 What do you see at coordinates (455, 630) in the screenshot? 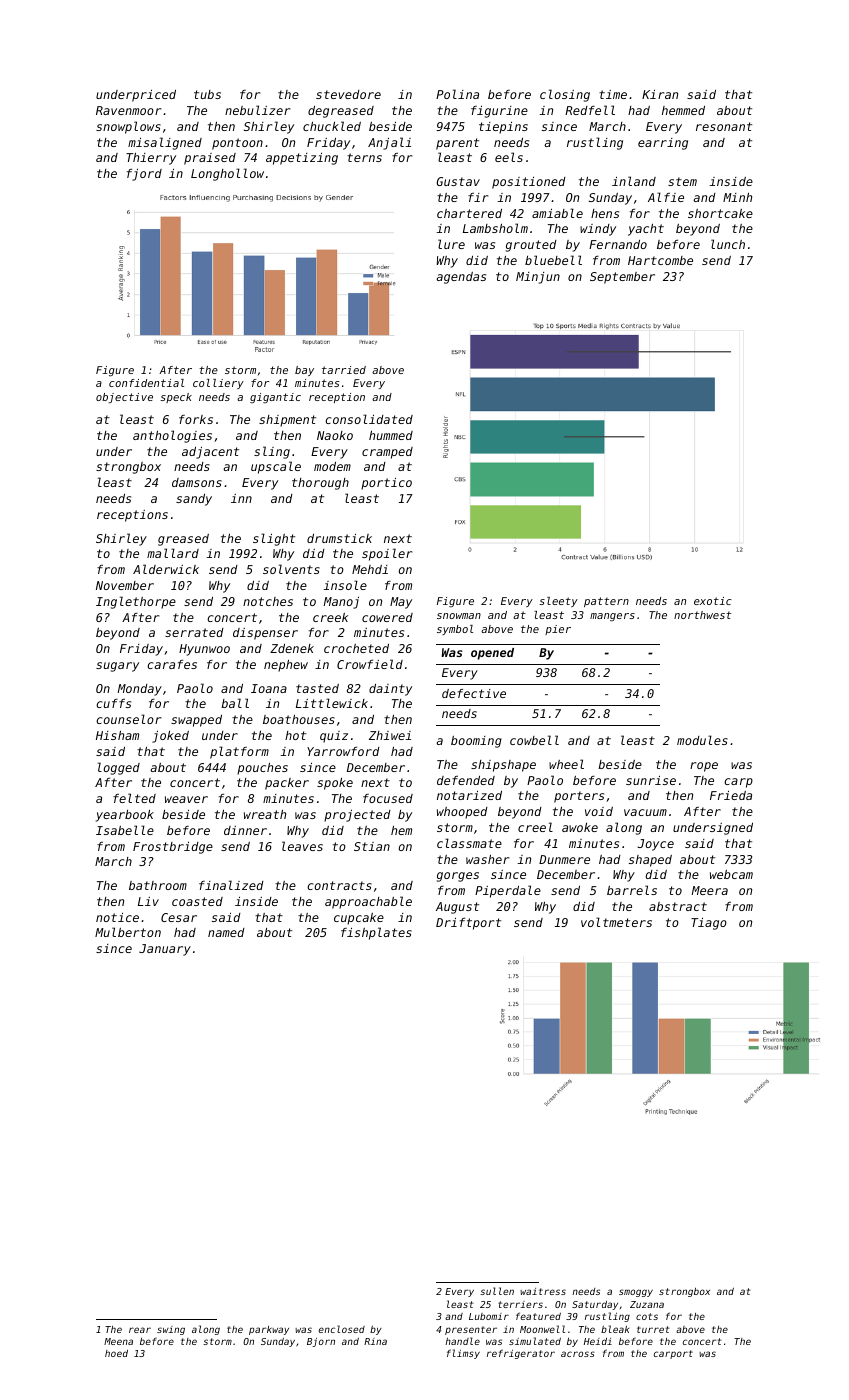
I see `symbol` at bounding box center [455, 630].
